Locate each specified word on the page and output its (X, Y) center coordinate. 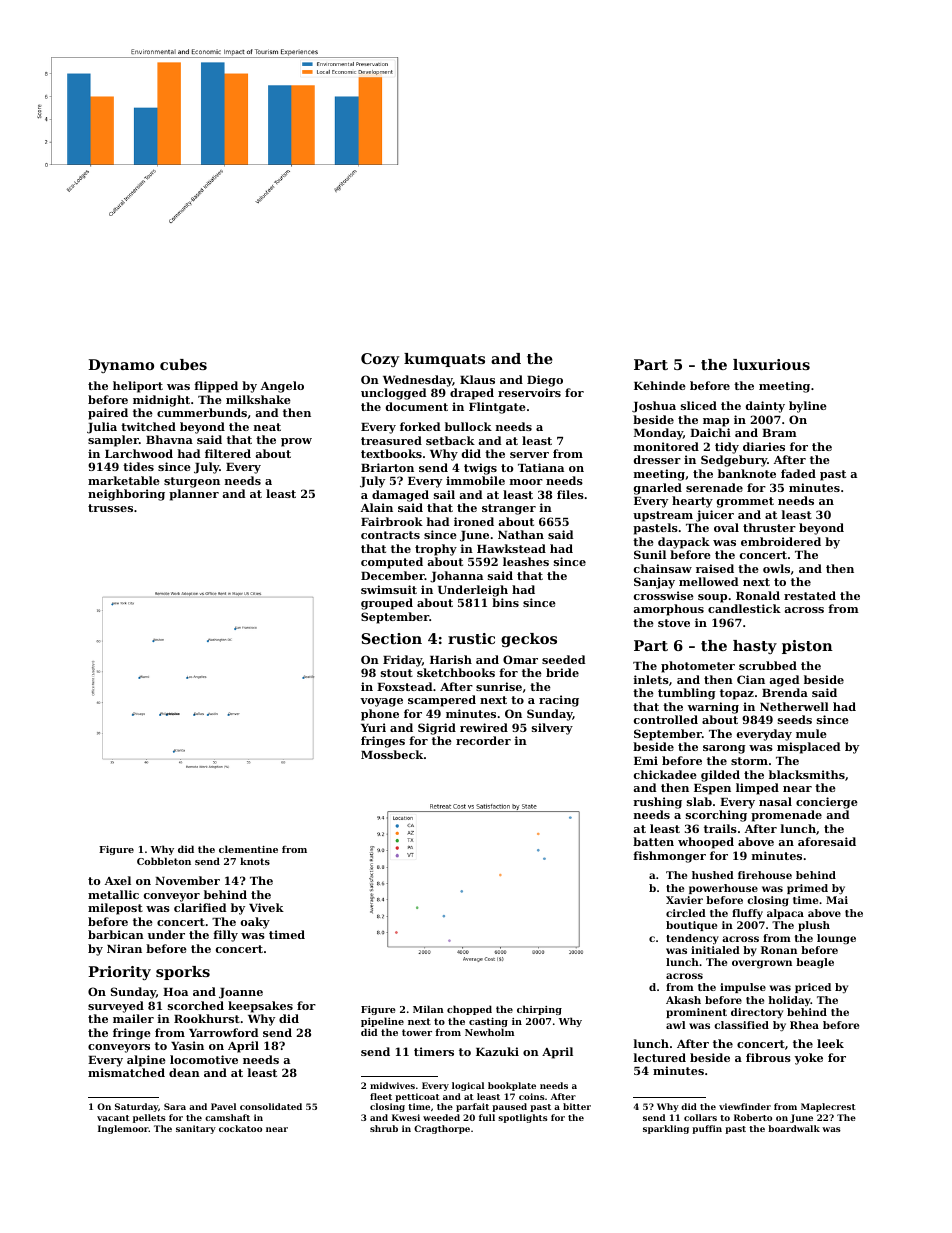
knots (255, 861)
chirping (539, 1010)
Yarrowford (224, 1032)
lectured (660, 1057)
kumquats (444, 360)
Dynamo (121, 366)
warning (713, 708)
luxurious (771, 364)
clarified (200, 907)
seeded (564, 659)
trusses (110, 508)
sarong (724, 749)
